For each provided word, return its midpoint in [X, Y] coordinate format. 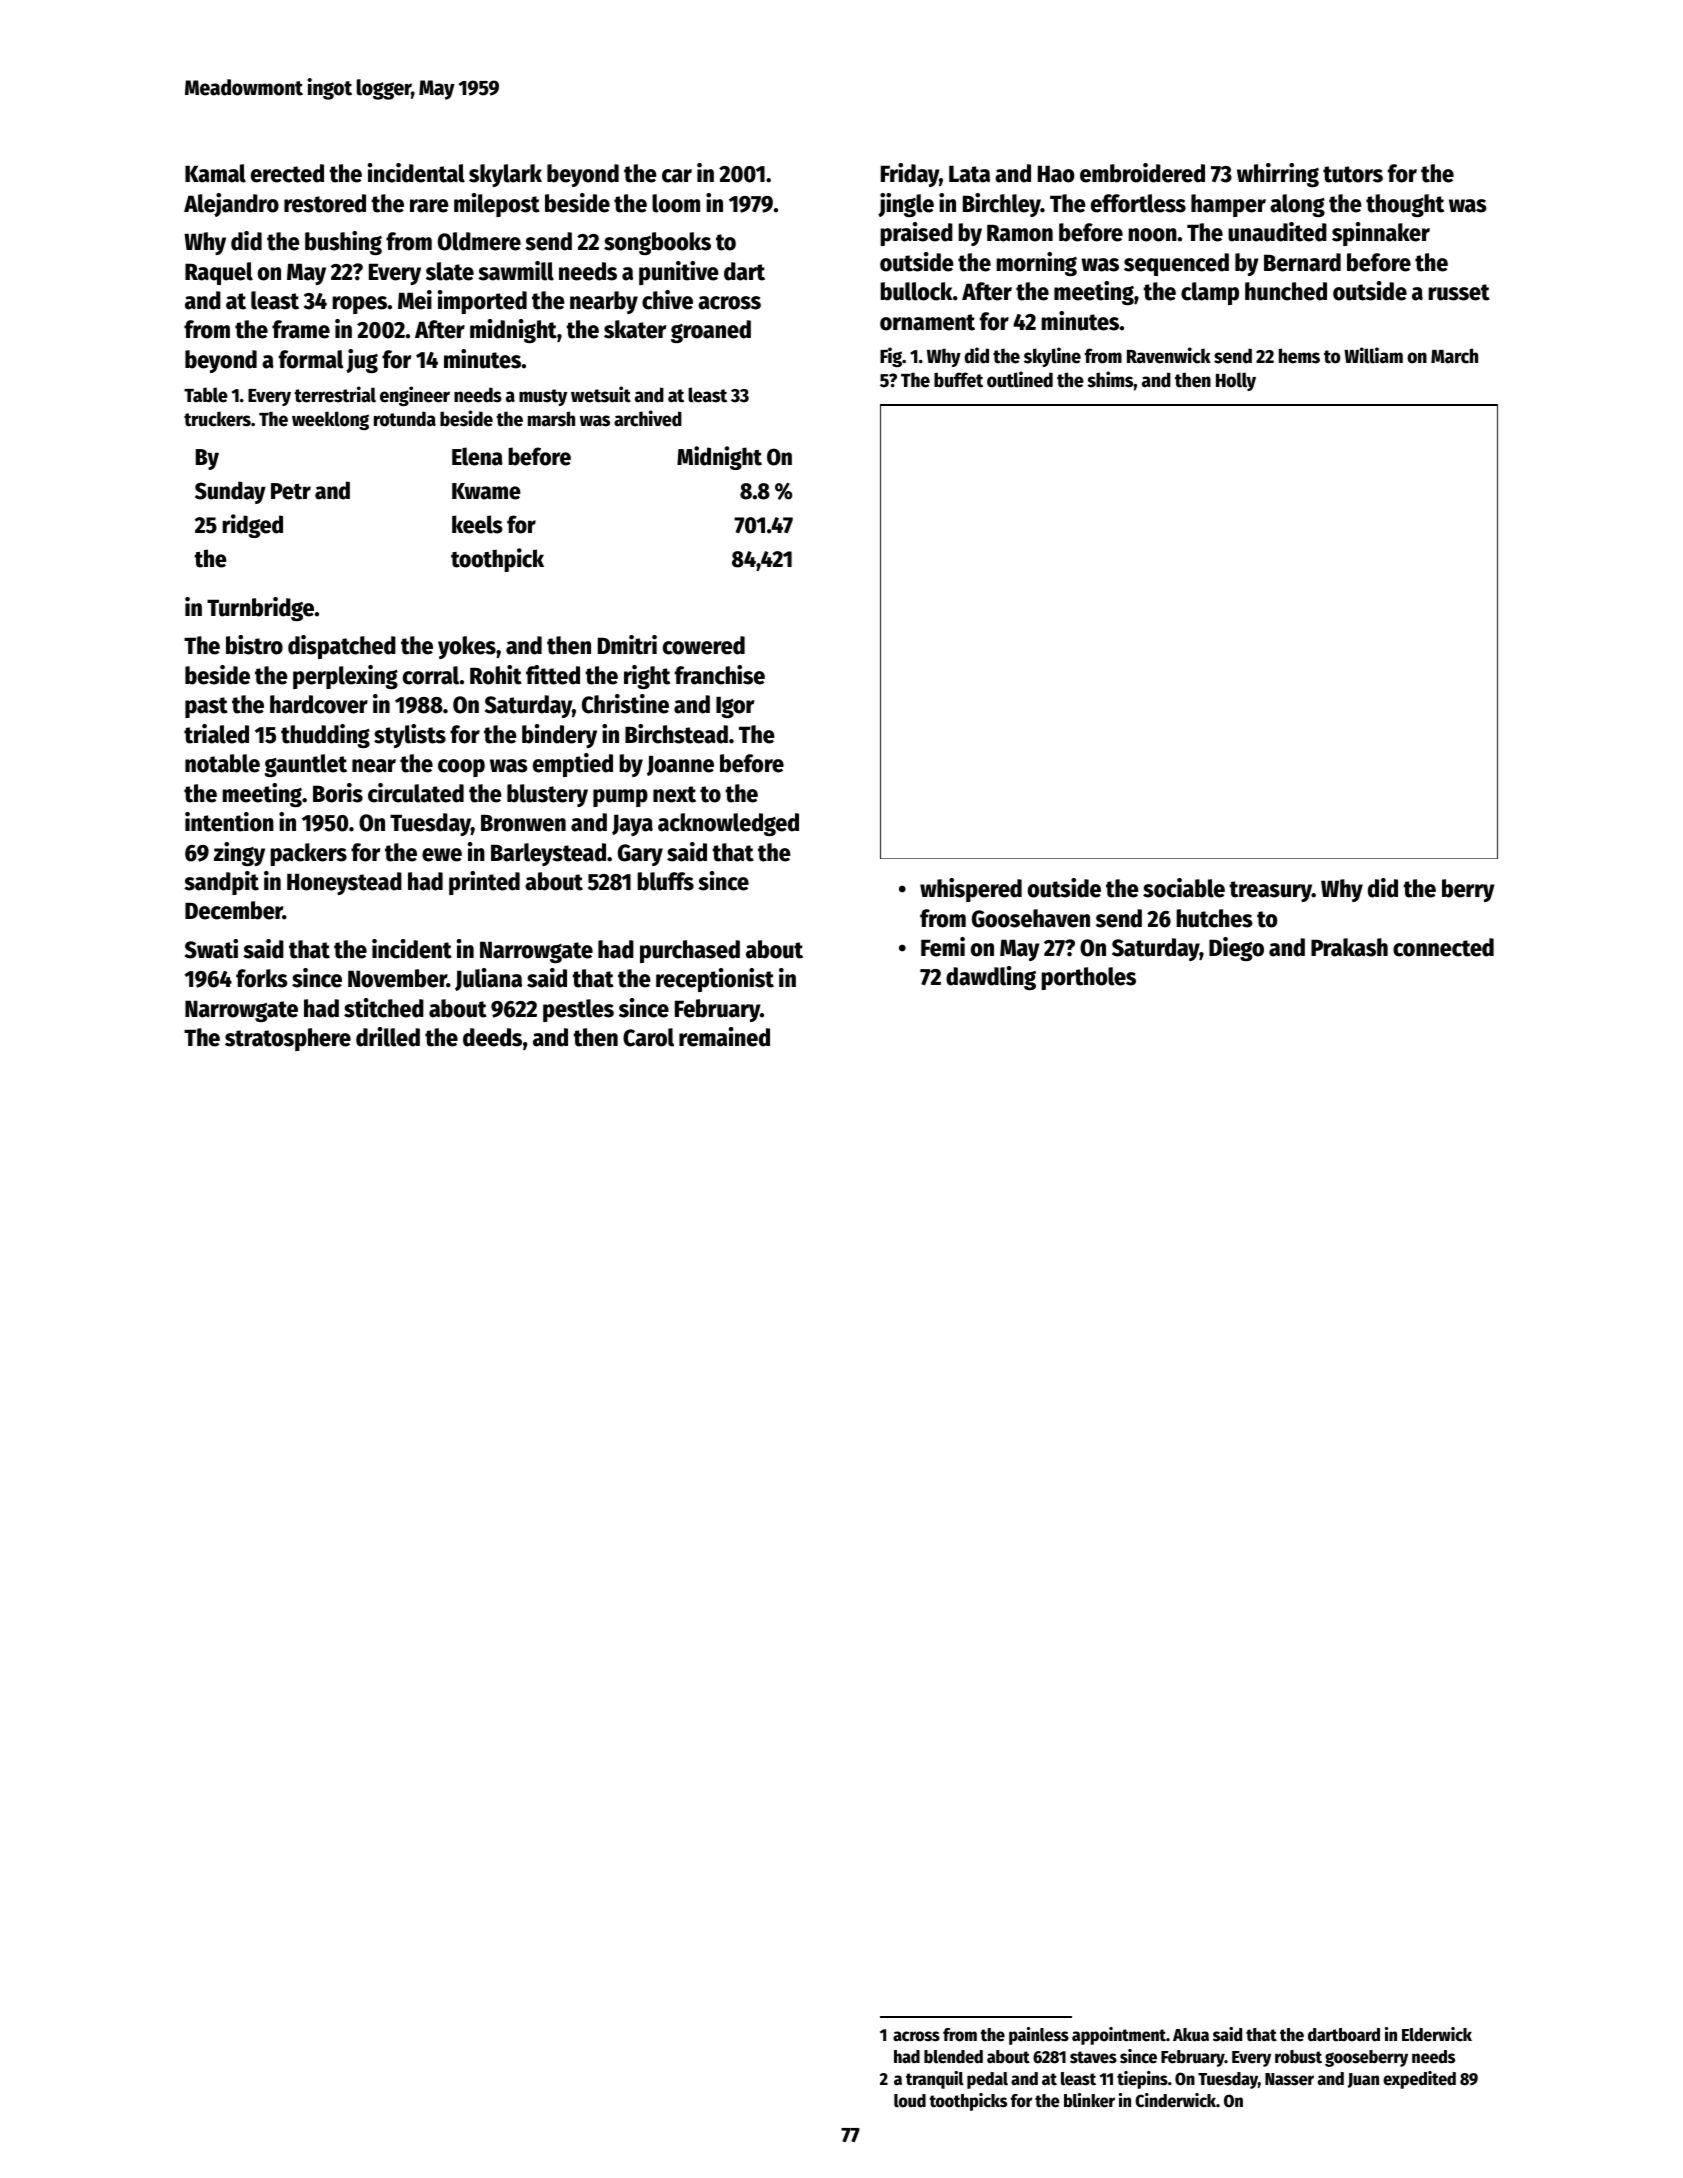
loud [910, 2101]
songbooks [657, 243]
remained [724, 1037]
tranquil [935, 2080]
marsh [551, 419]
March [1454, 356]
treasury [1270, 891]
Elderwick [1437, 2034]
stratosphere [288, 1039]
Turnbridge [260, 609]
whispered [971, 890]
